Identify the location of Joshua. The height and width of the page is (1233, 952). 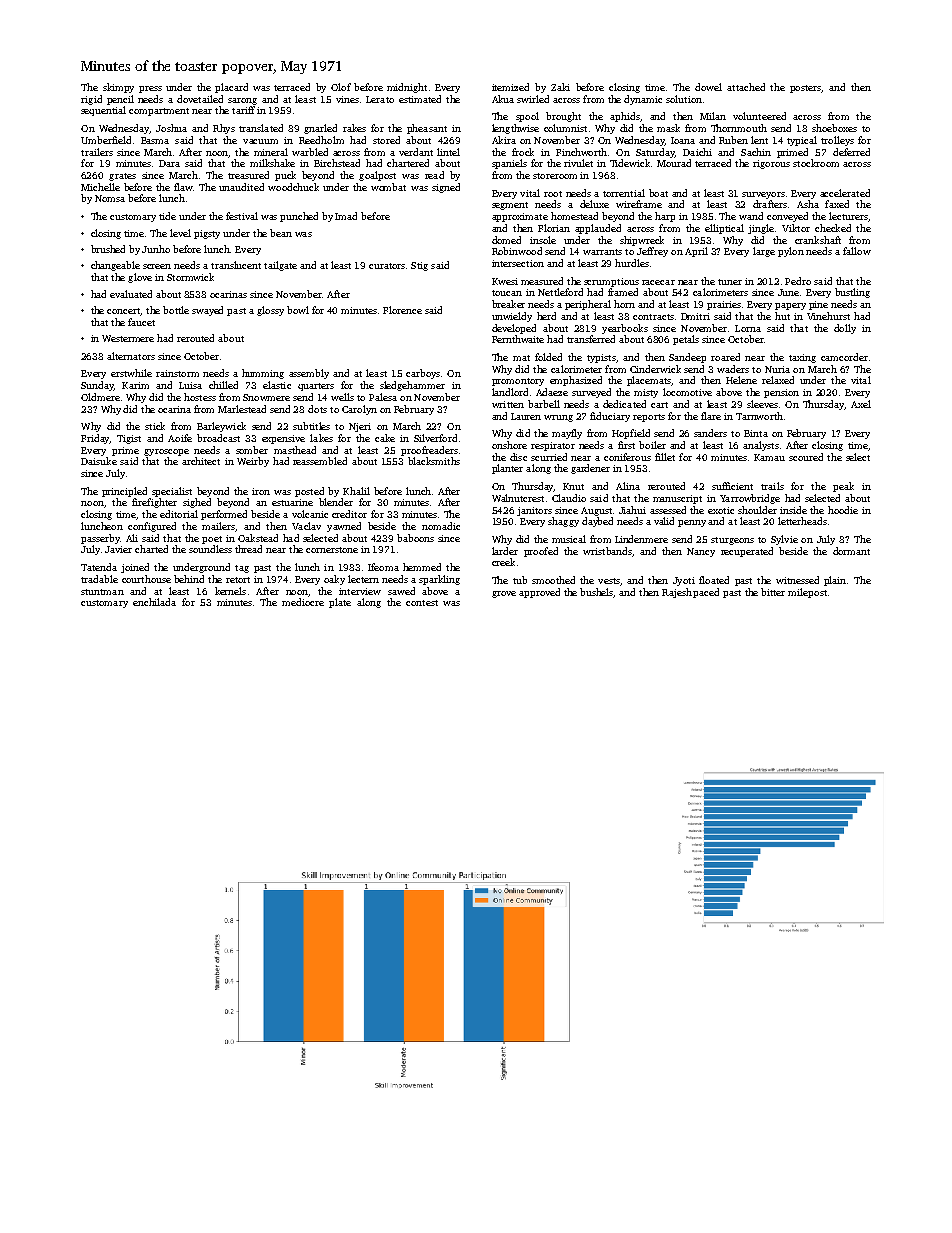
(171, 128).
